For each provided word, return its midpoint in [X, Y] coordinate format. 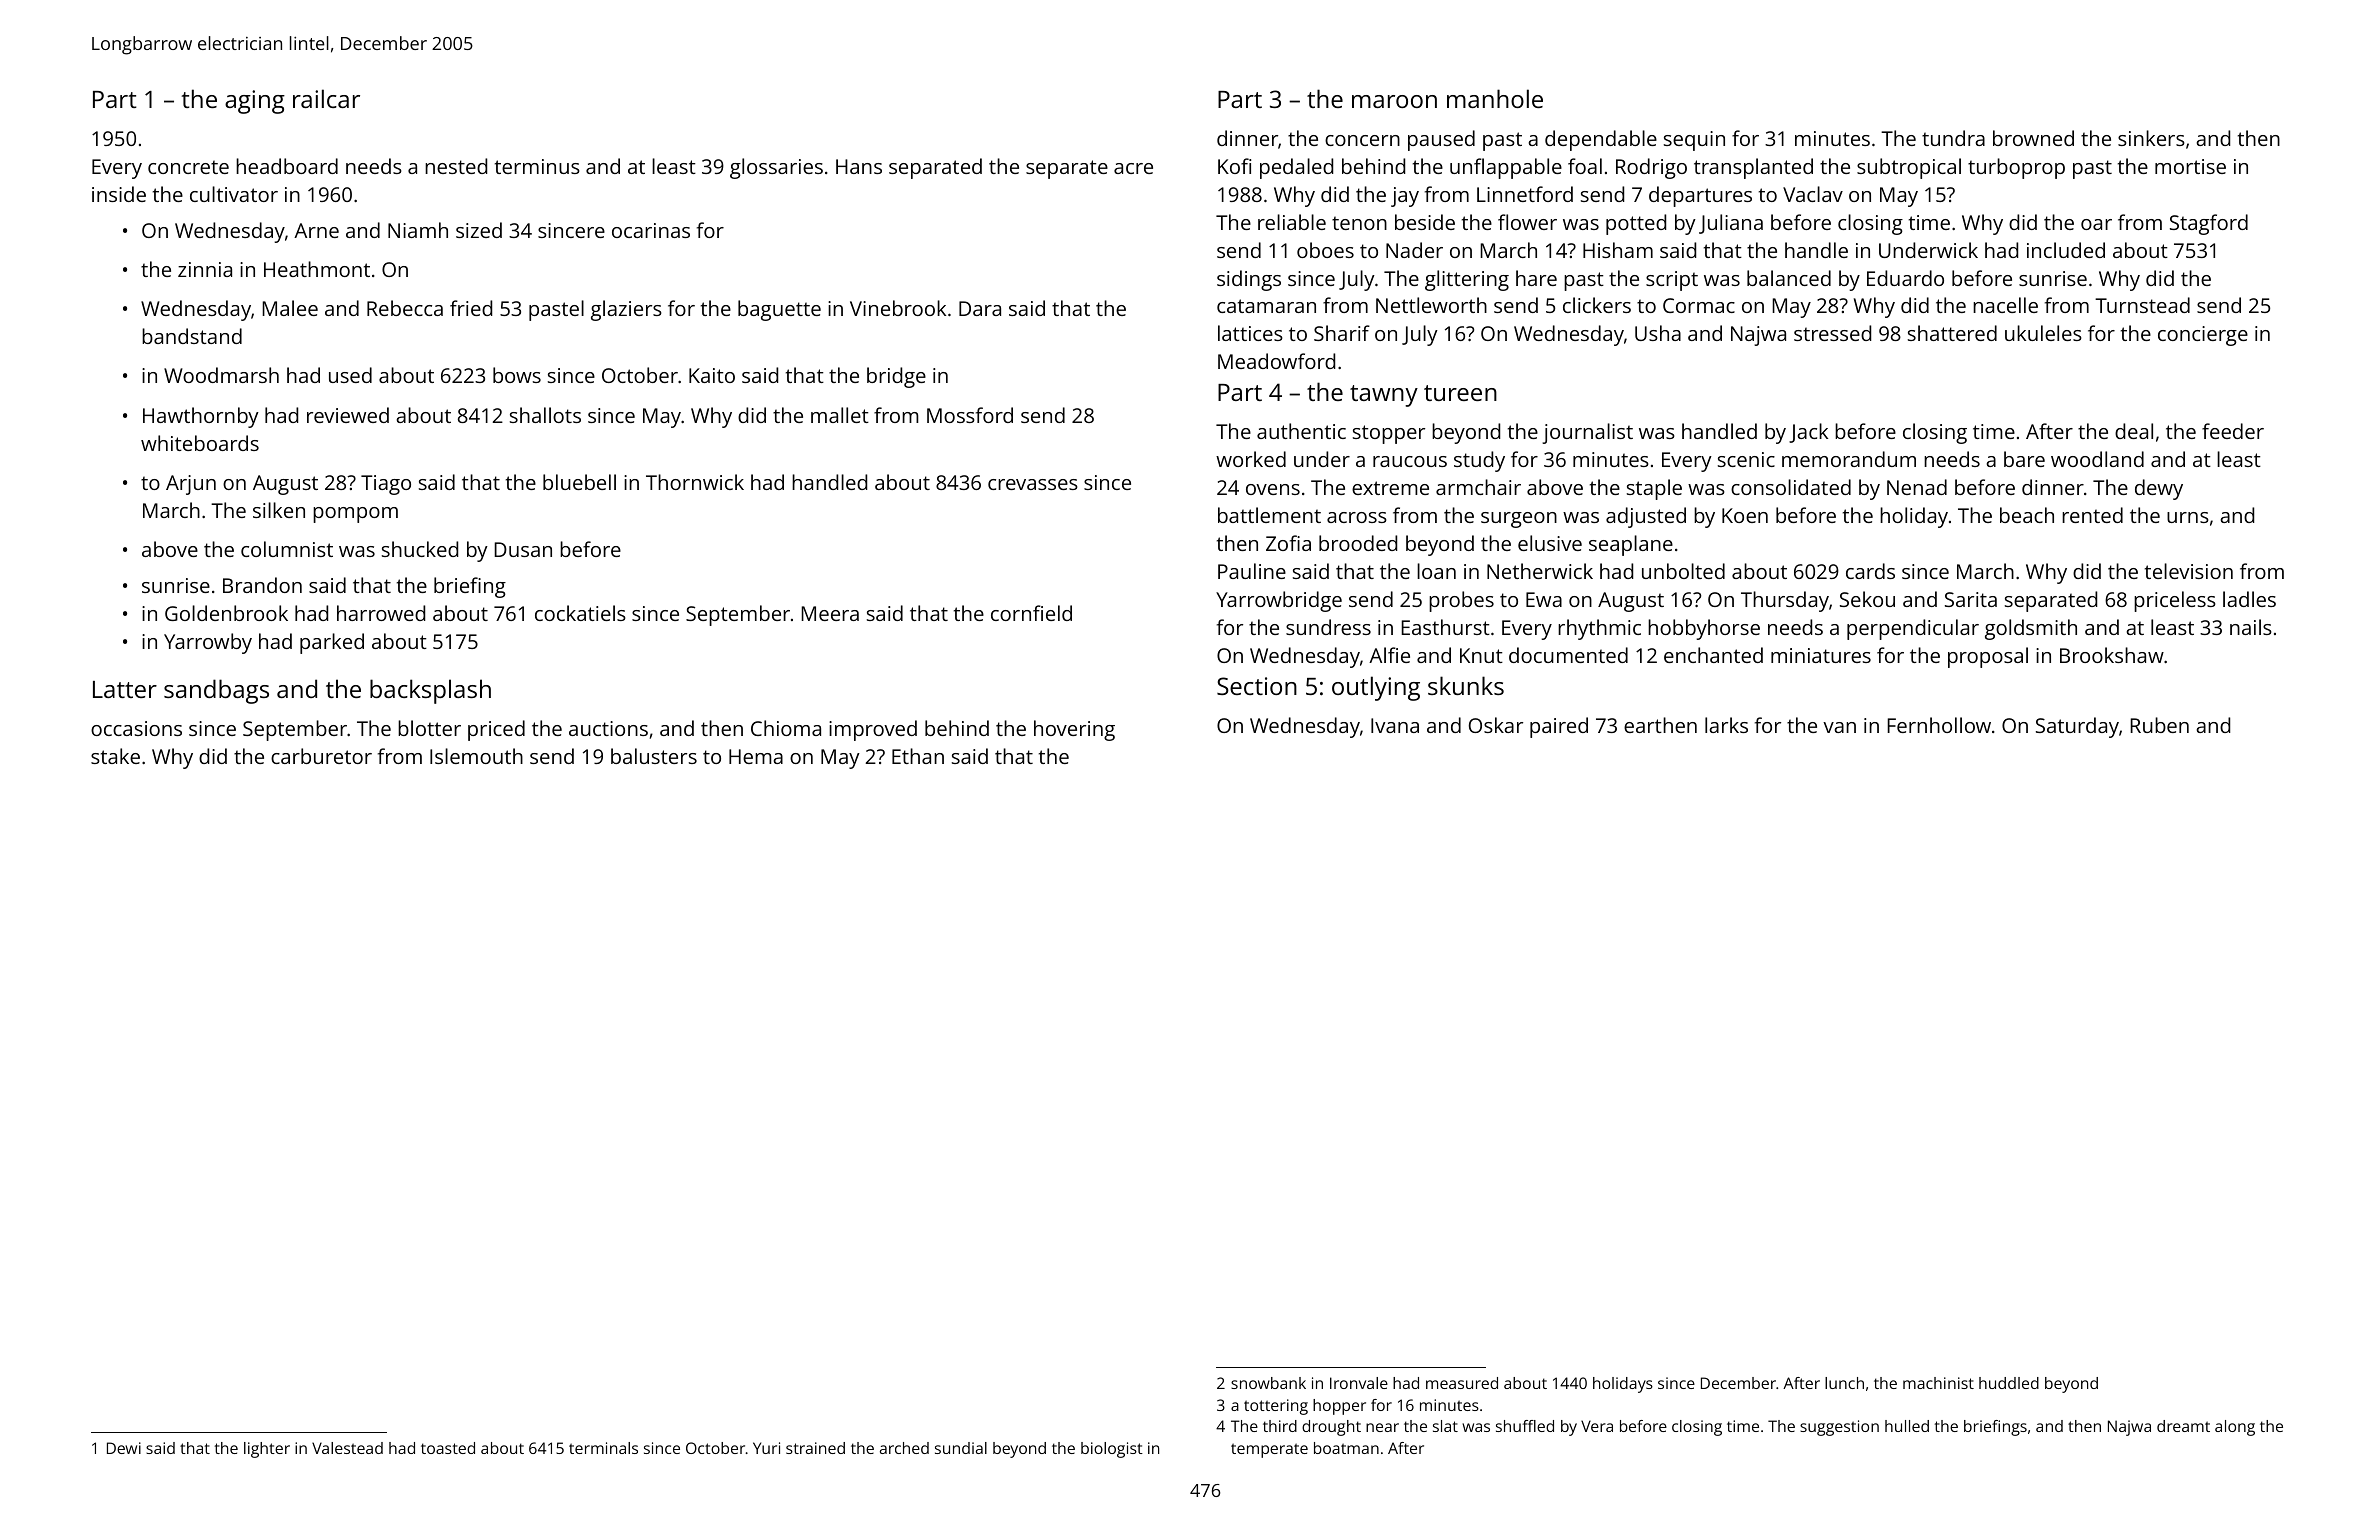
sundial [961, 1448]
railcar [326, 98]
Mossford [970, 415]
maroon [1394, 101]
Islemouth [476, 756]
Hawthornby [201, 417]
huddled [2009, 1383]
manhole [1495, 98]
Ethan [918, 756]
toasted [448, 1448]
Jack [1808, 433]
